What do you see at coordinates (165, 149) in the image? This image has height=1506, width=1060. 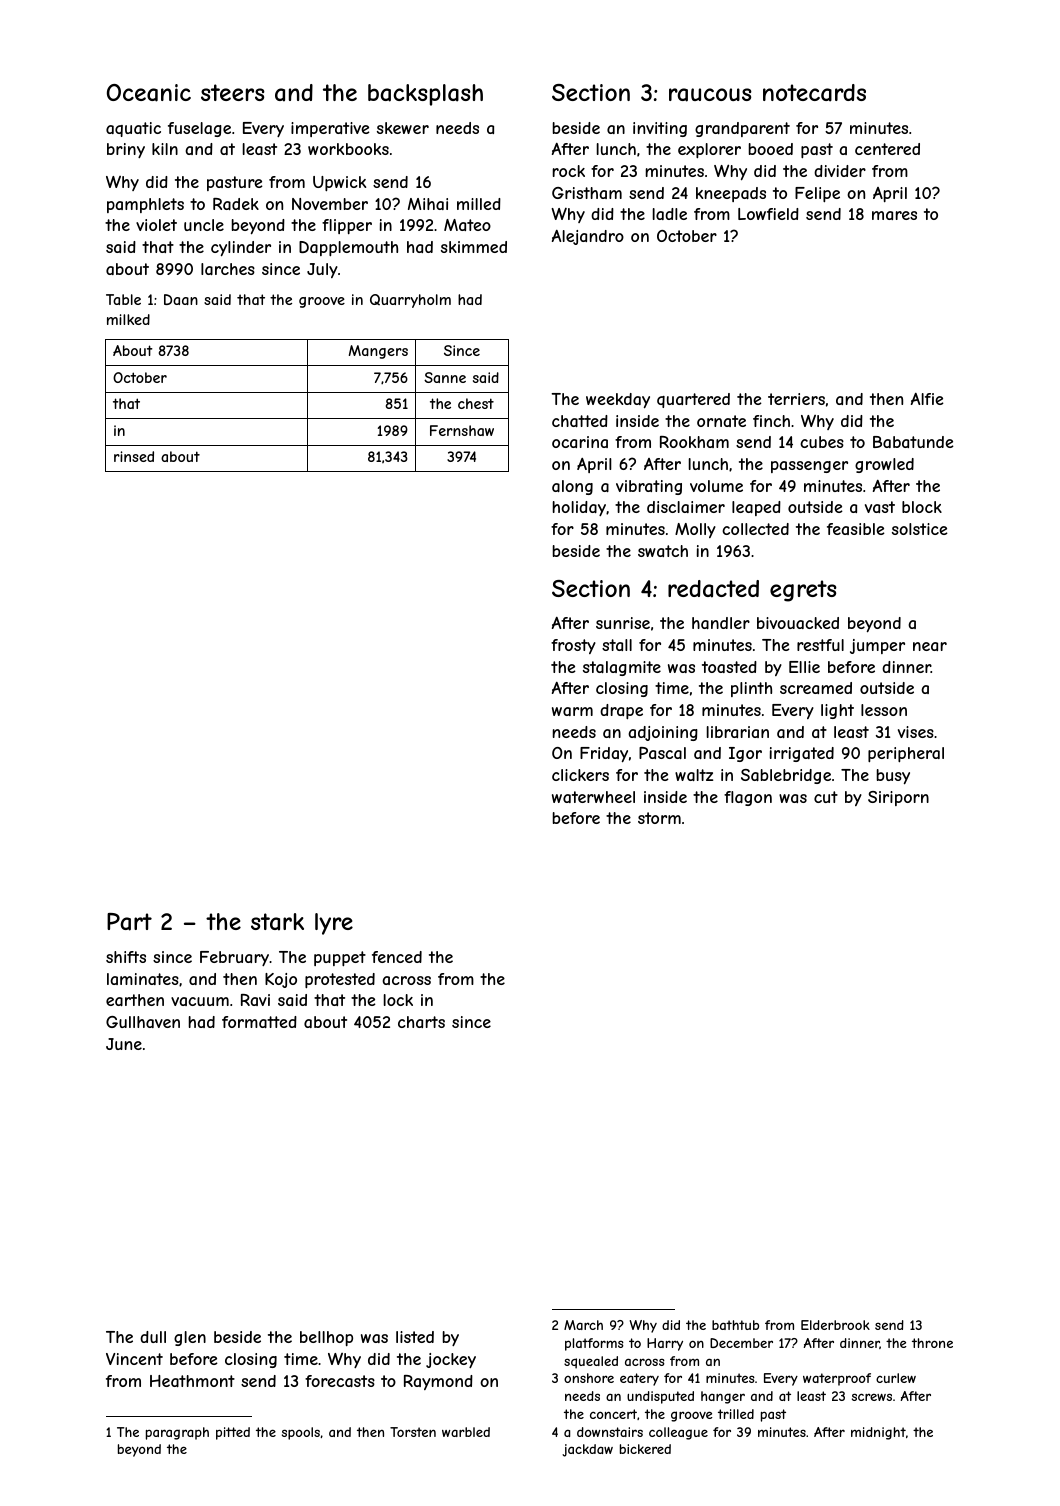 I see `kiln` at bounding box center [165, 149].
